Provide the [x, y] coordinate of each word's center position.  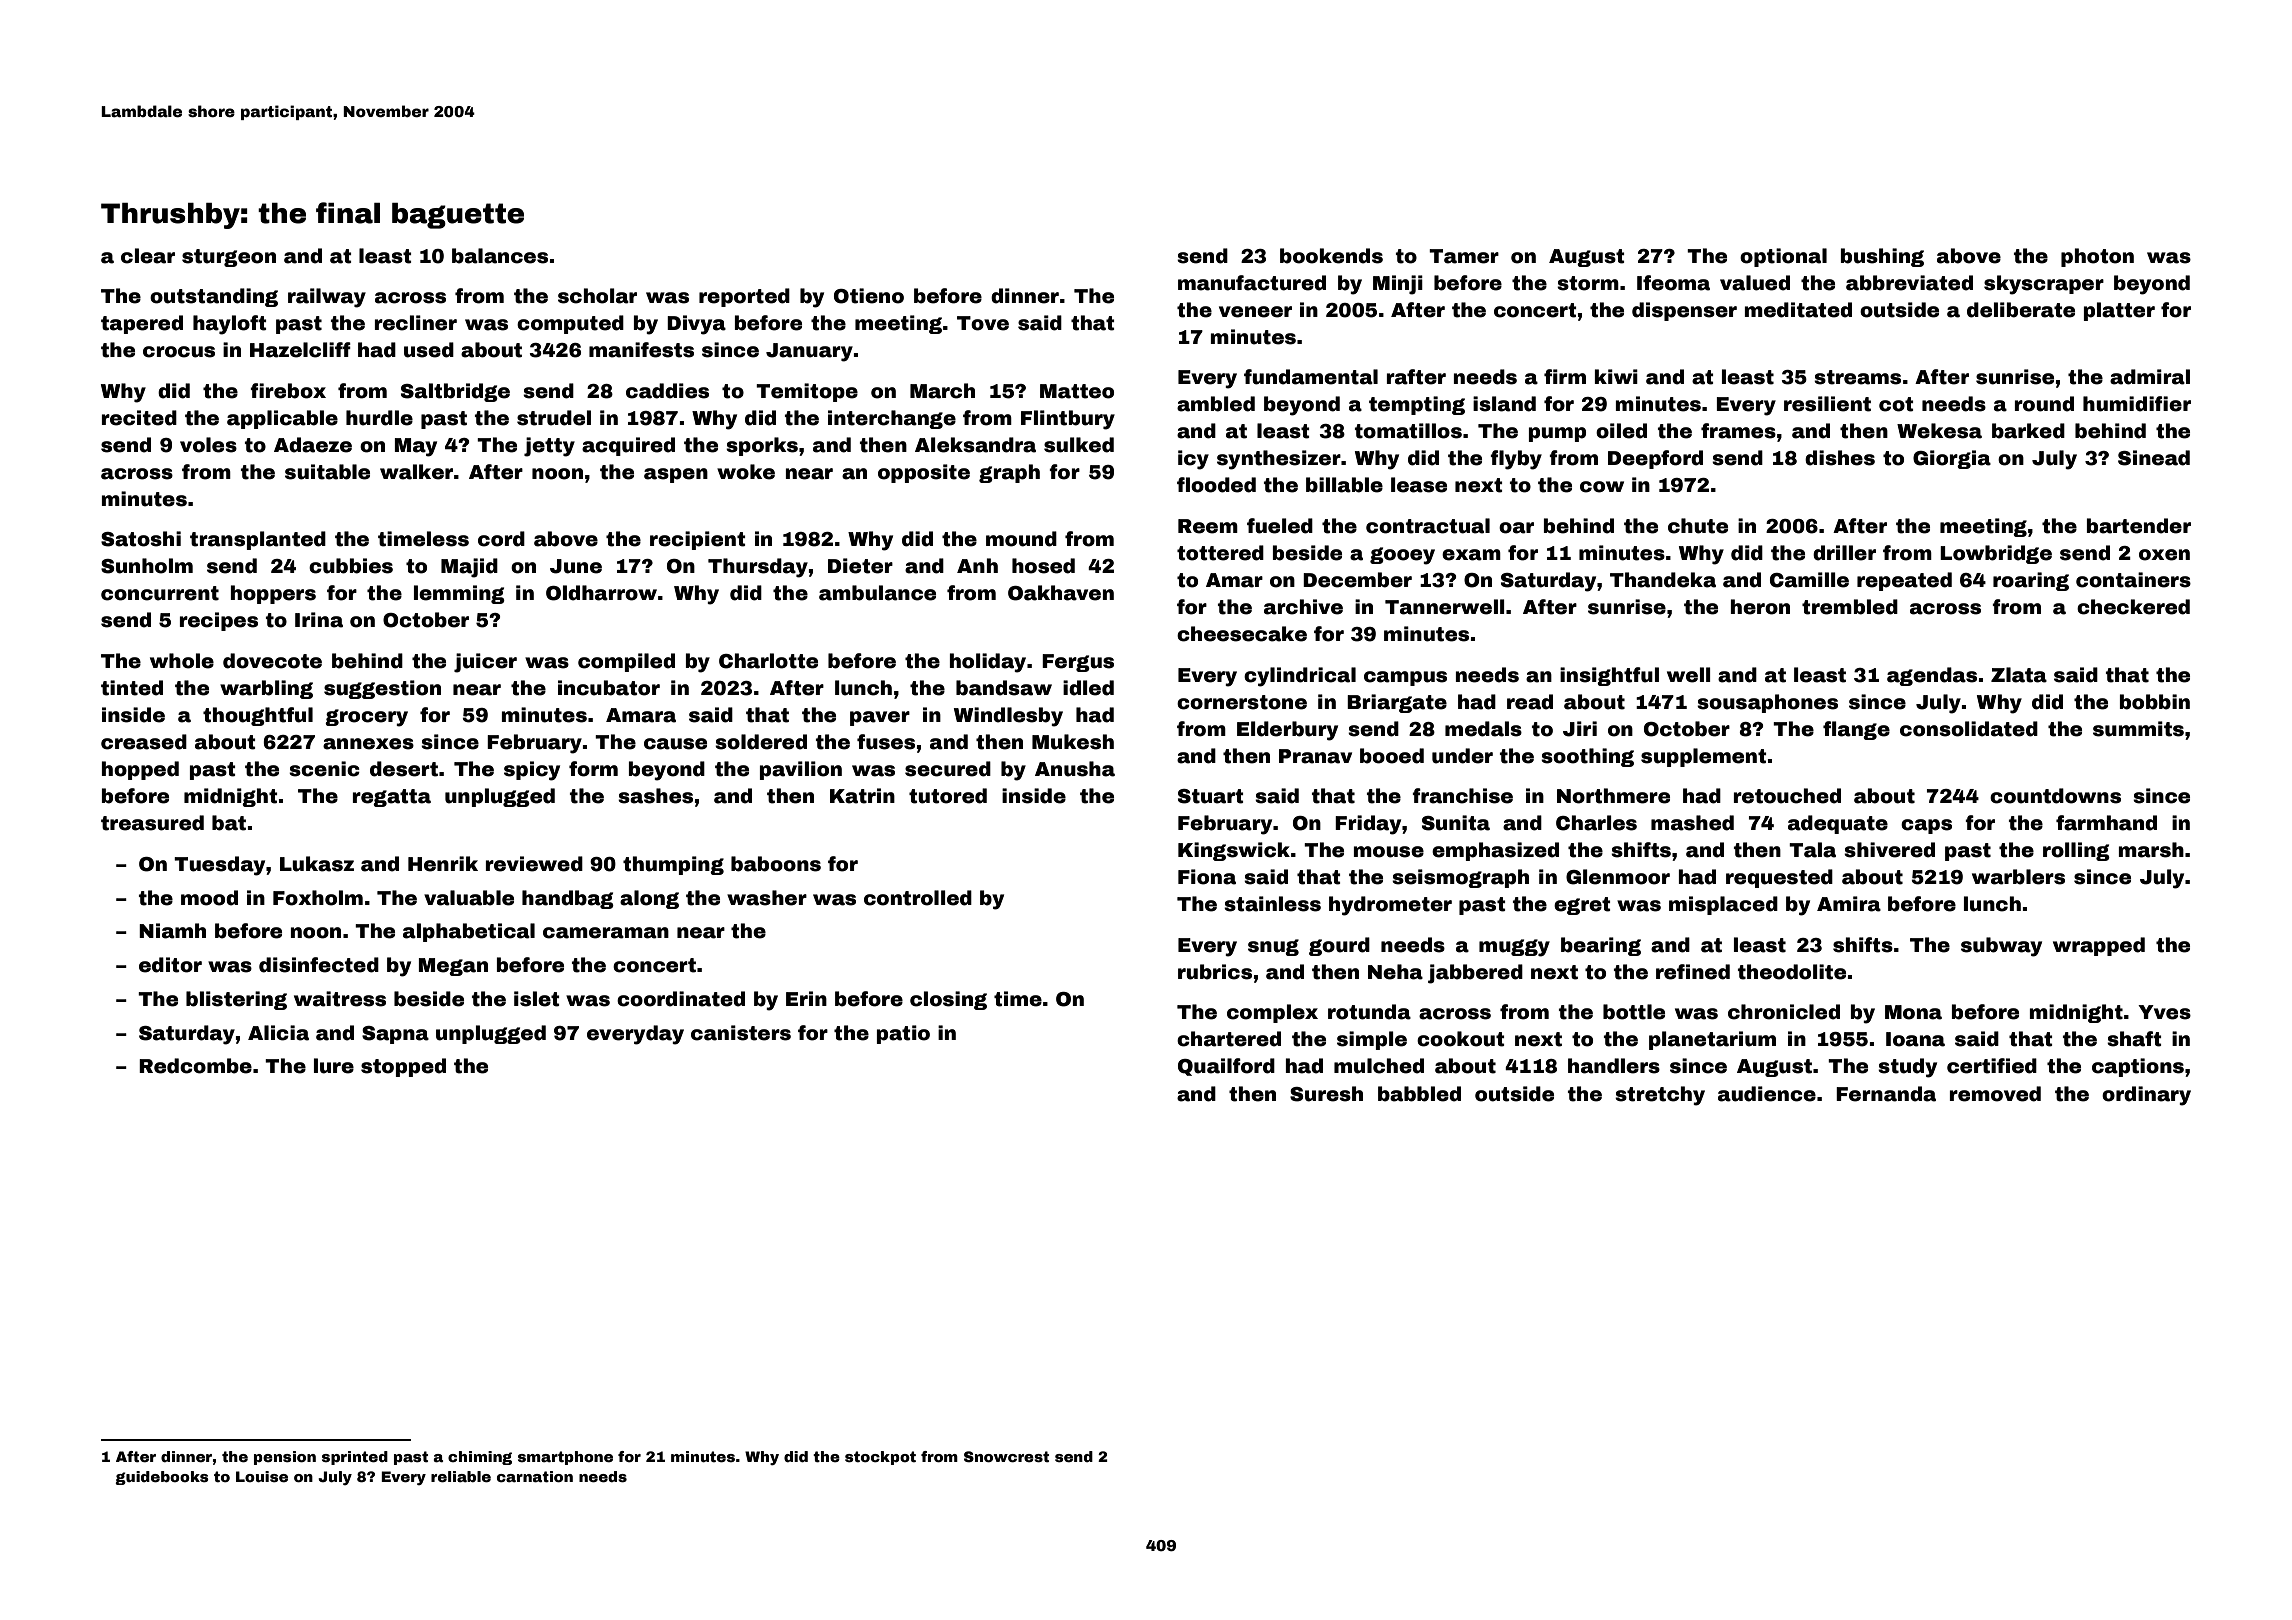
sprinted [355, 1458]
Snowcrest [1006, 1456]
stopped [403, 1067]
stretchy [1660, 1096]
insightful [1609, 676]
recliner [416, 323]
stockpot [880, 1458]
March [942, 391]
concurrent [160, 593]
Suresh [1326, 1094]
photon [2097, 257]
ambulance [877, 593]
